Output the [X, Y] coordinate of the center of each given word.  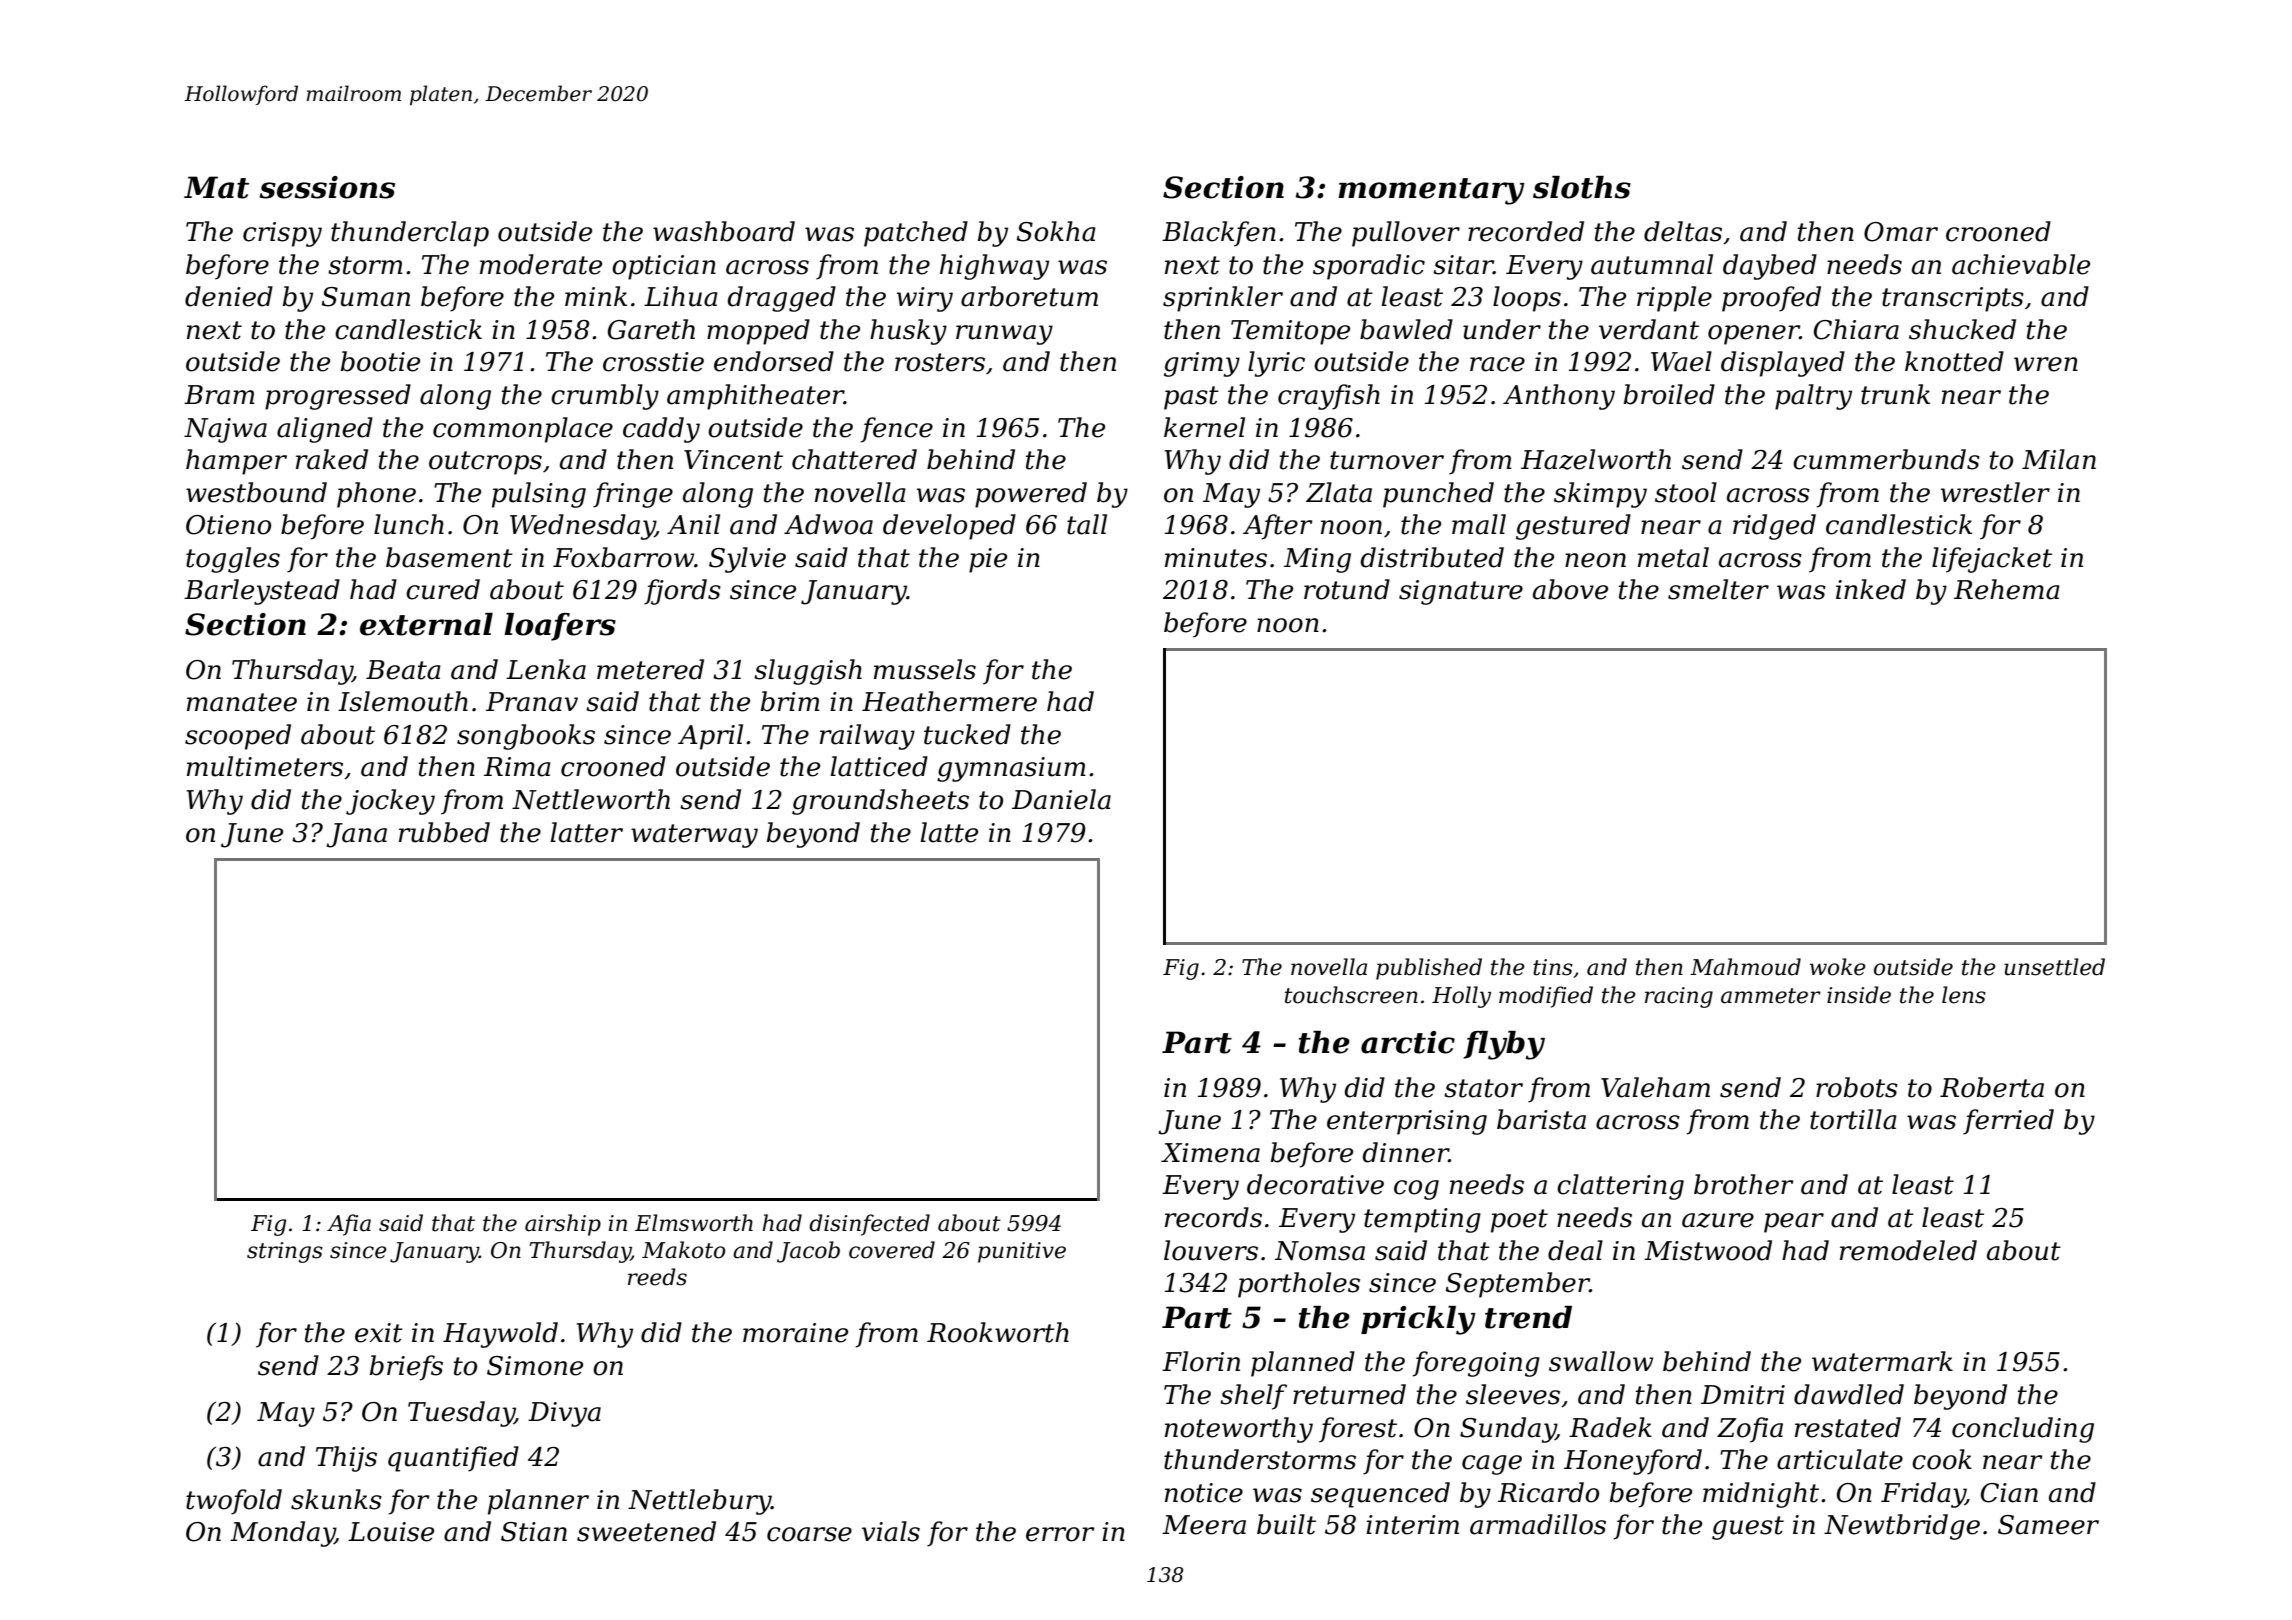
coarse [809, 1534]
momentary [1431, 191]
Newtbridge [1902, 1527]
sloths [1582, 187]
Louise [391, 1532]
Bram [219, 395]
